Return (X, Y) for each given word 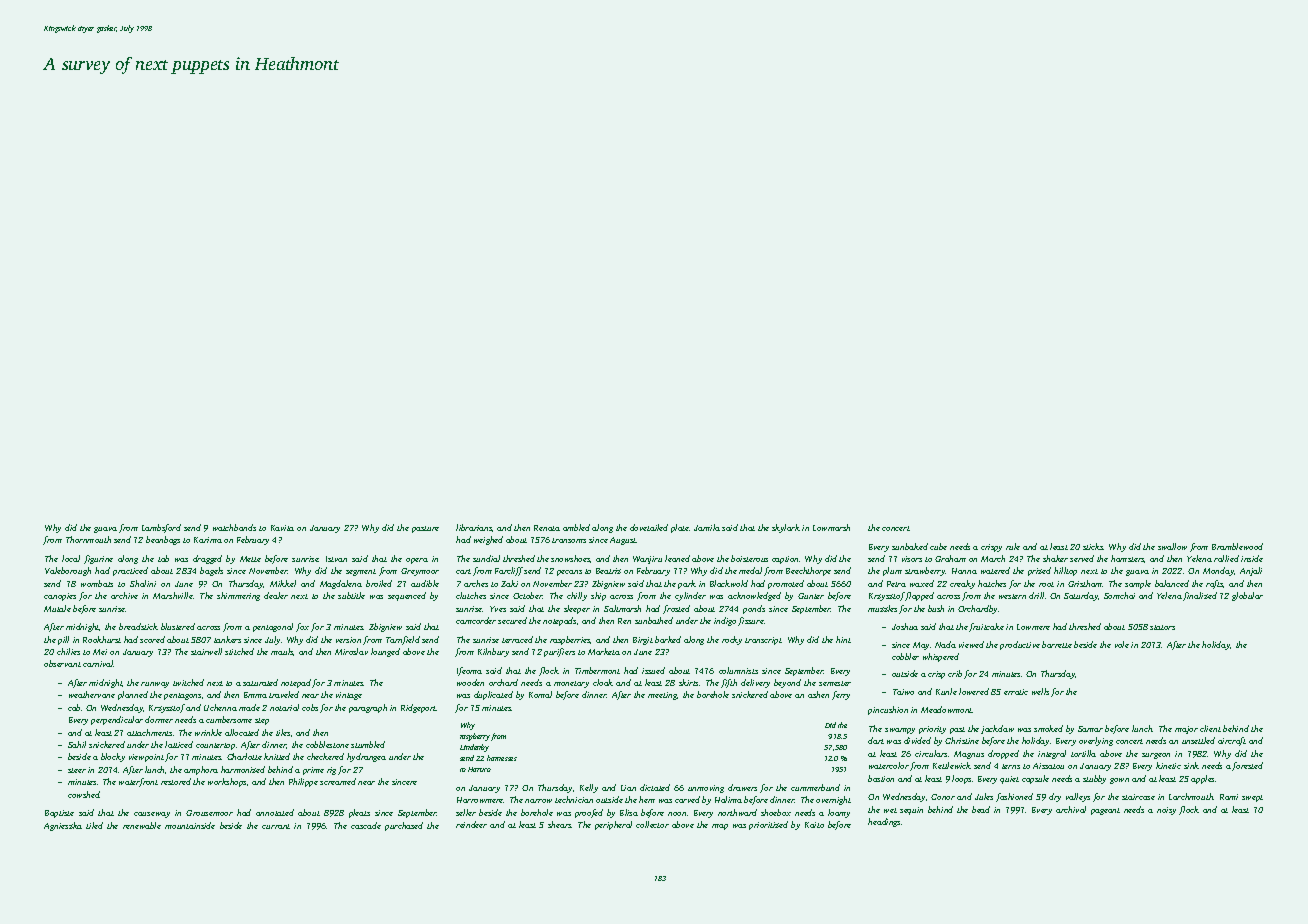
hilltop (1065, 571)
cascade (366, 825)
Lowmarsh (831, 527)
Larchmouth (1191, 796)
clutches (471, 595)
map (720, 827)
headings (884, 822)
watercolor (889, 765)
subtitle (351, 595)
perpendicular (117, 720)
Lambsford (161, 528)
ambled (576, 527)
